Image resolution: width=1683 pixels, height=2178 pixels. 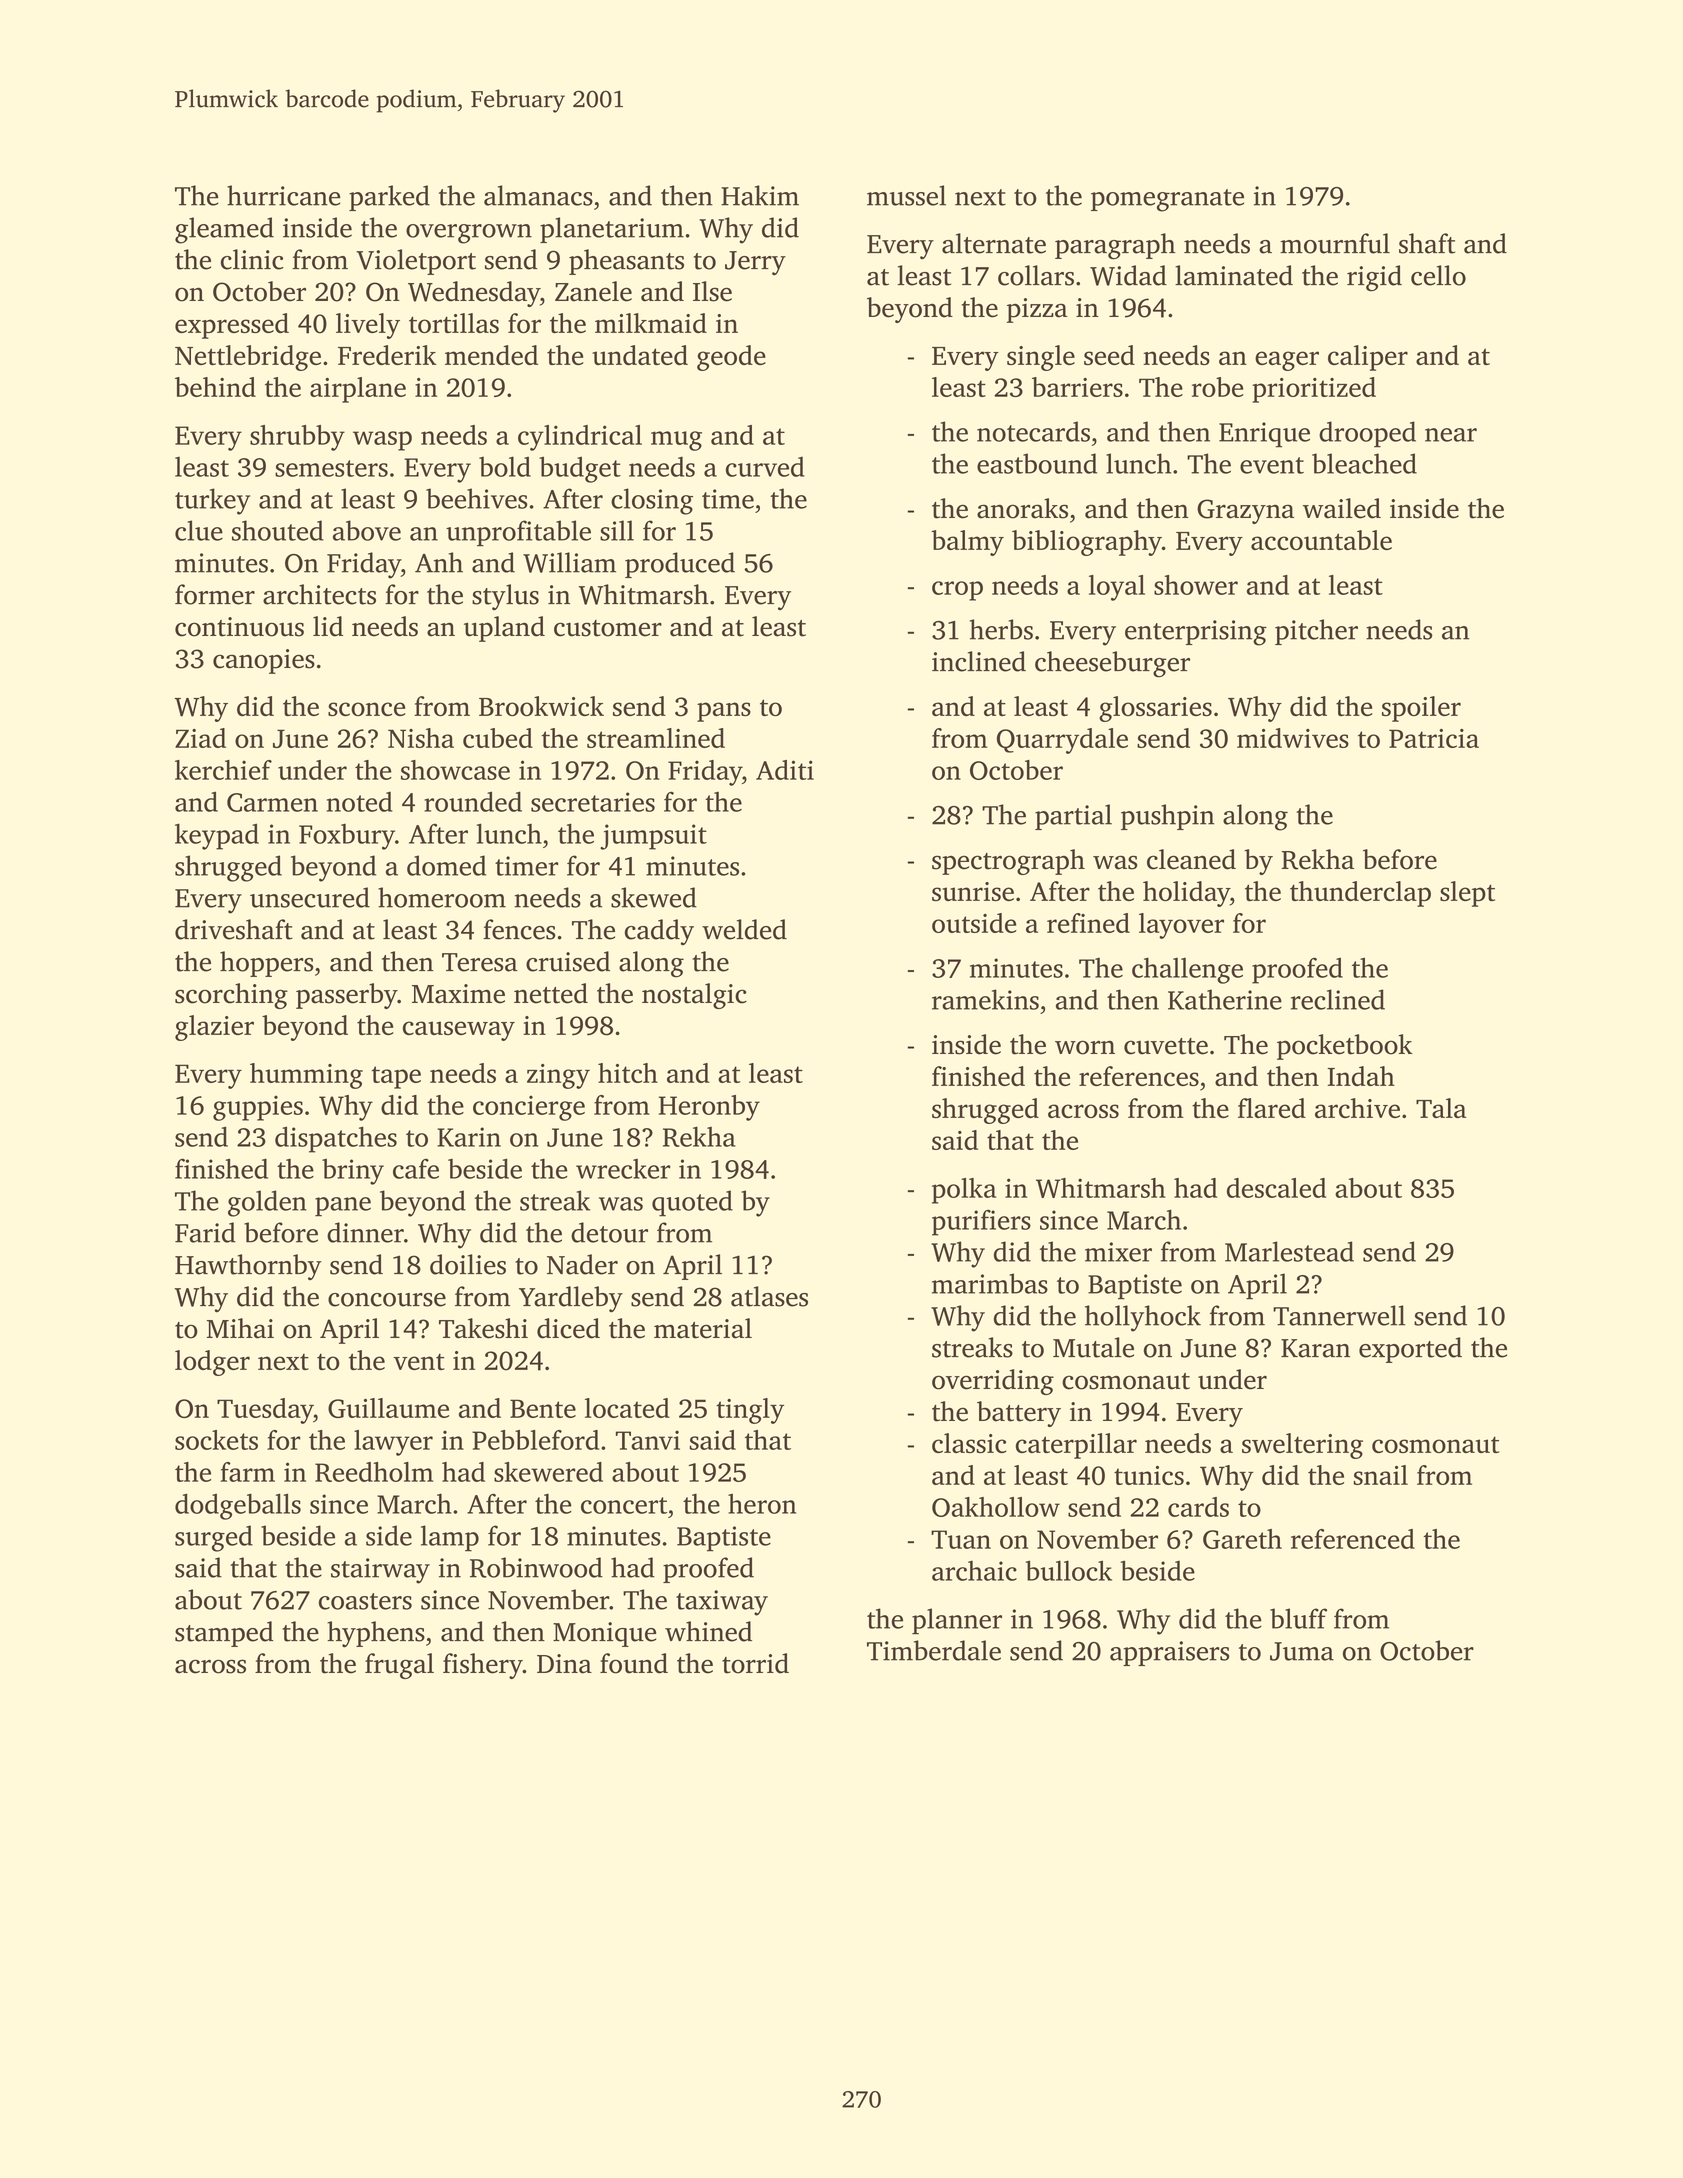 What do you see at coordinates (934, 1650) in the screenshot?
I see `Timberdale` at bounding box center [934, 1650].
